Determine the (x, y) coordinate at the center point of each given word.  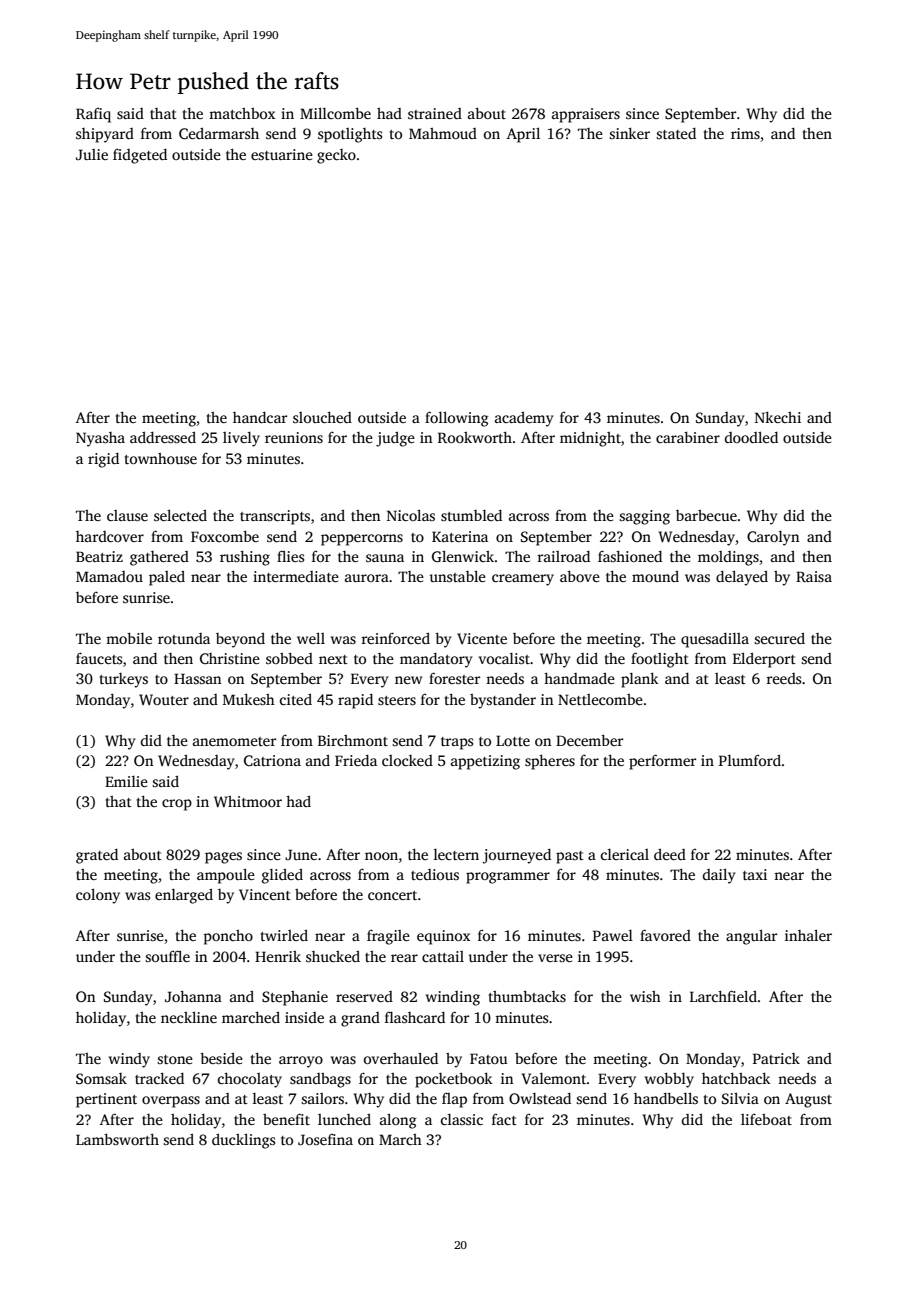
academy (524, 419)
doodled (751, 437)
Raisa (814, 576)
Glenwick (463, 556)
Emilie (126, 781)
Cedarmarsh (219, 133)
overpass (171, 1102)
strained (435, 113)
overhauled (401, 1058)
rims (745, 133)
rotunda (184, 638)
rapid (355, 701)
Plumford (750, 760)
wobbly (669, 1080)
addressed (163, 437)
